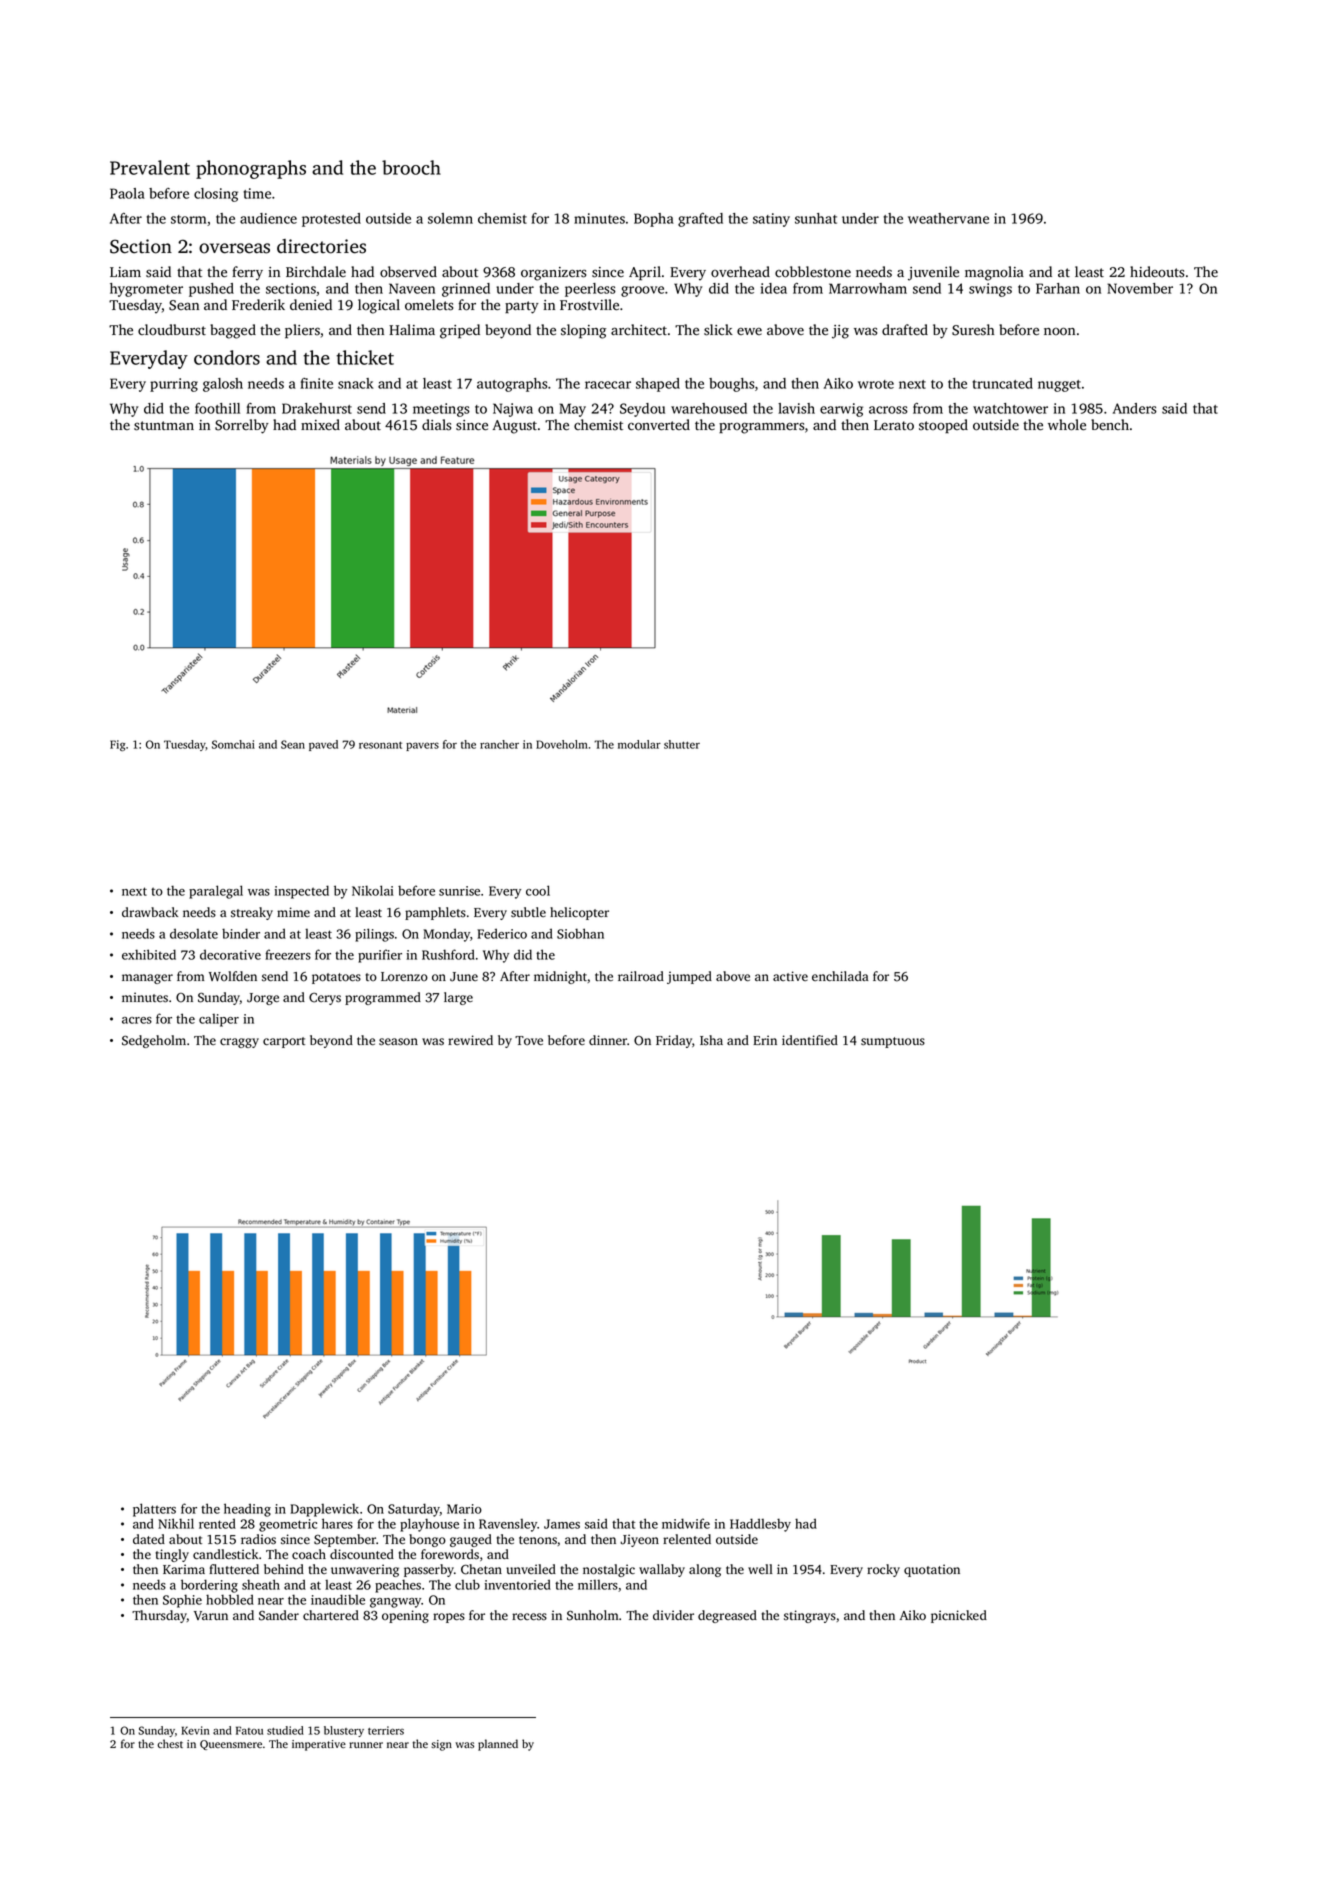 Image resolution: width=1328 pixels, height=1878 pixels. Describe the element at coordinates (498, 1745) in the screenshot. I see `planned` at that location.
